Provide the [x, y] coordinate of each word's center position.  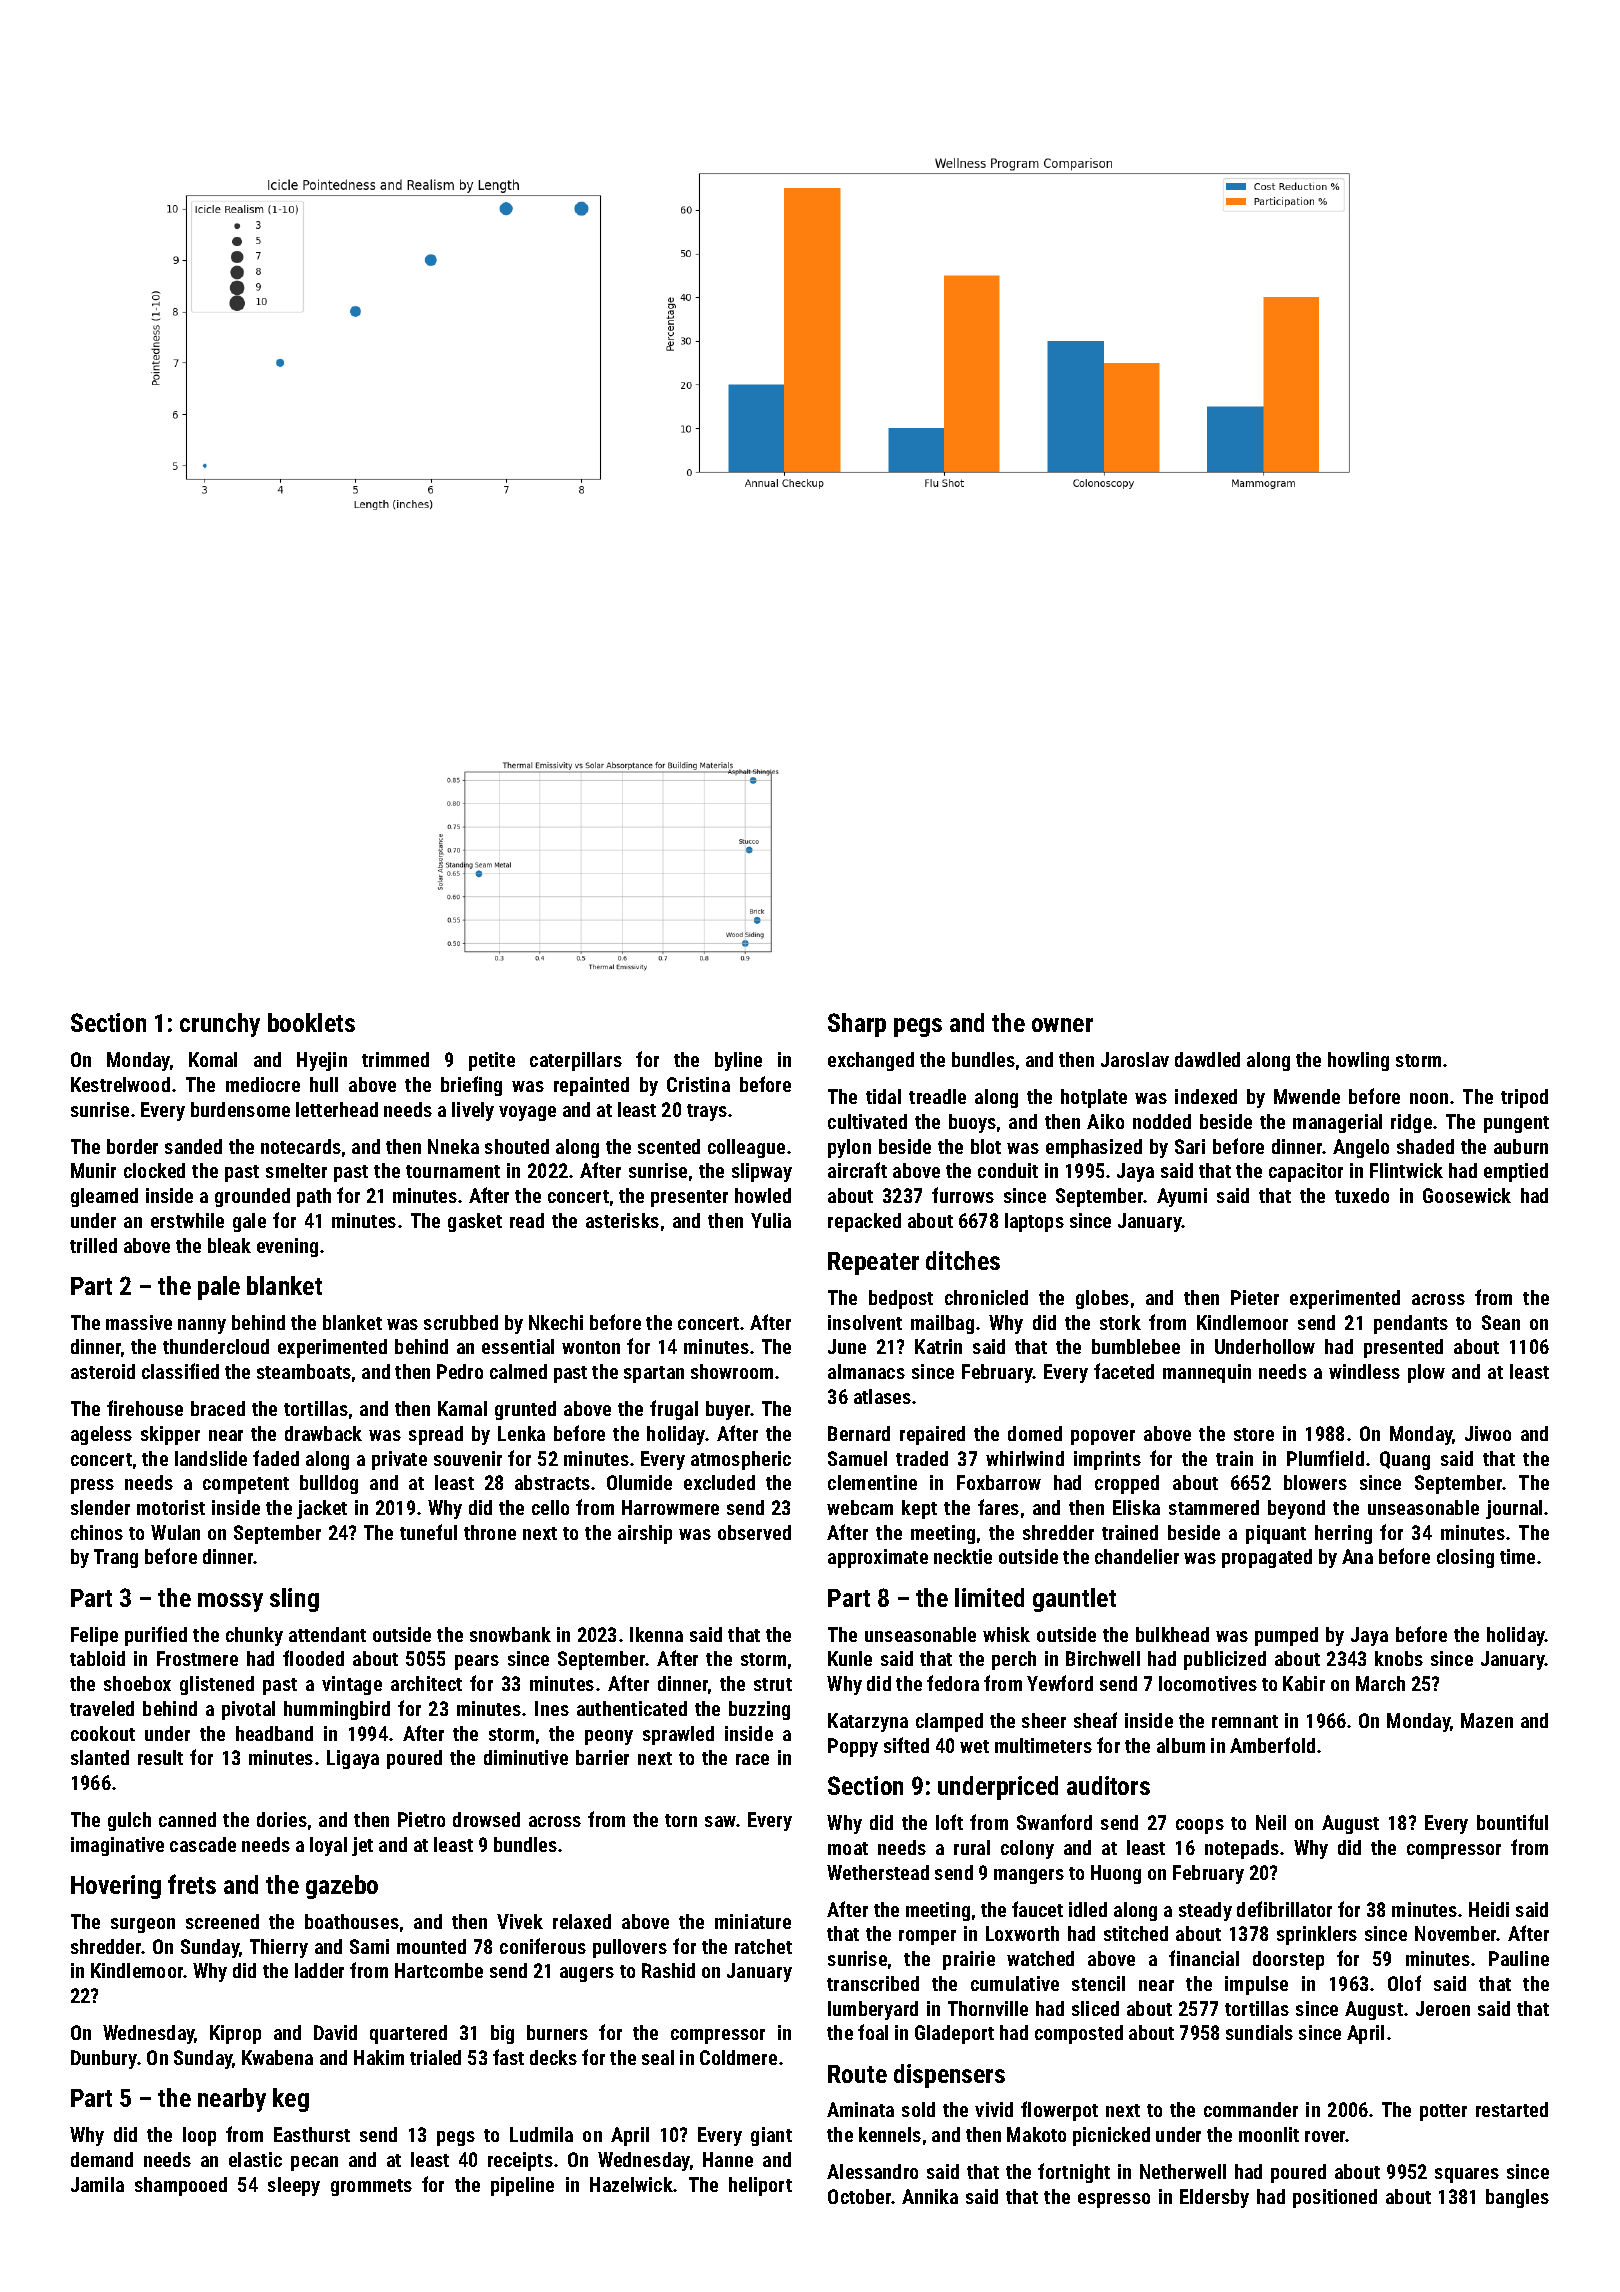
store [1254, 1434]
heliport [760, 2186]
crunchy [220, 1025]
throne [490, 1532]
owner [1062, 1025]
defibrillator [1284, 1909]
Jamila [97, 2184]
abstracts [552, 1482]
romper [927, 1937]
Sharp [857, 1025]
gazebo [342, 1887]
